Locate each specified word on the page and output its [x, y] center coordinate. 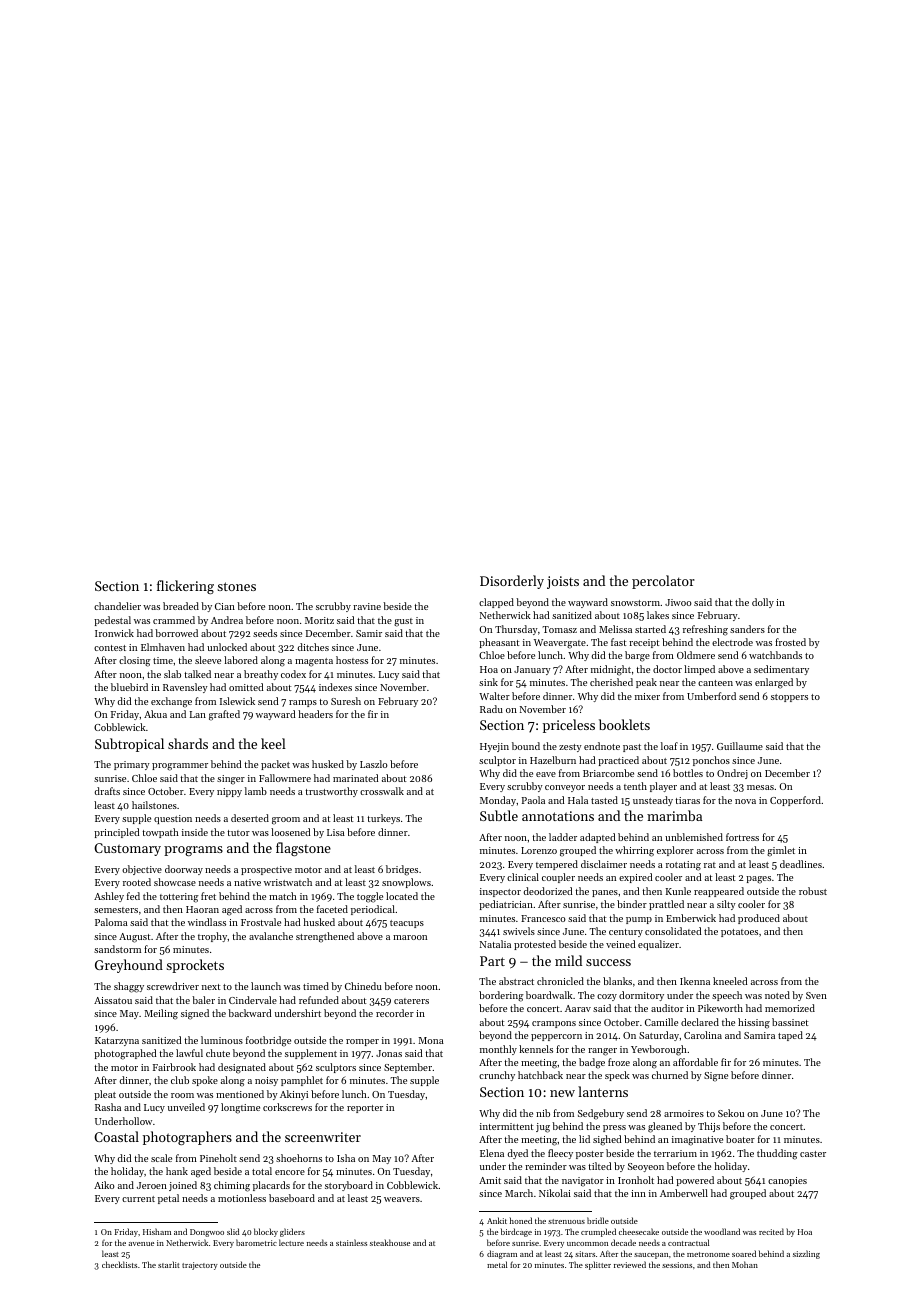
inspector [500, 892]
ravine [367, 606]
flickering [185, 587]
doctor [667, 669]
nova [745, 801]
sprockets [195, 966]
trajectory [200, 1266]
